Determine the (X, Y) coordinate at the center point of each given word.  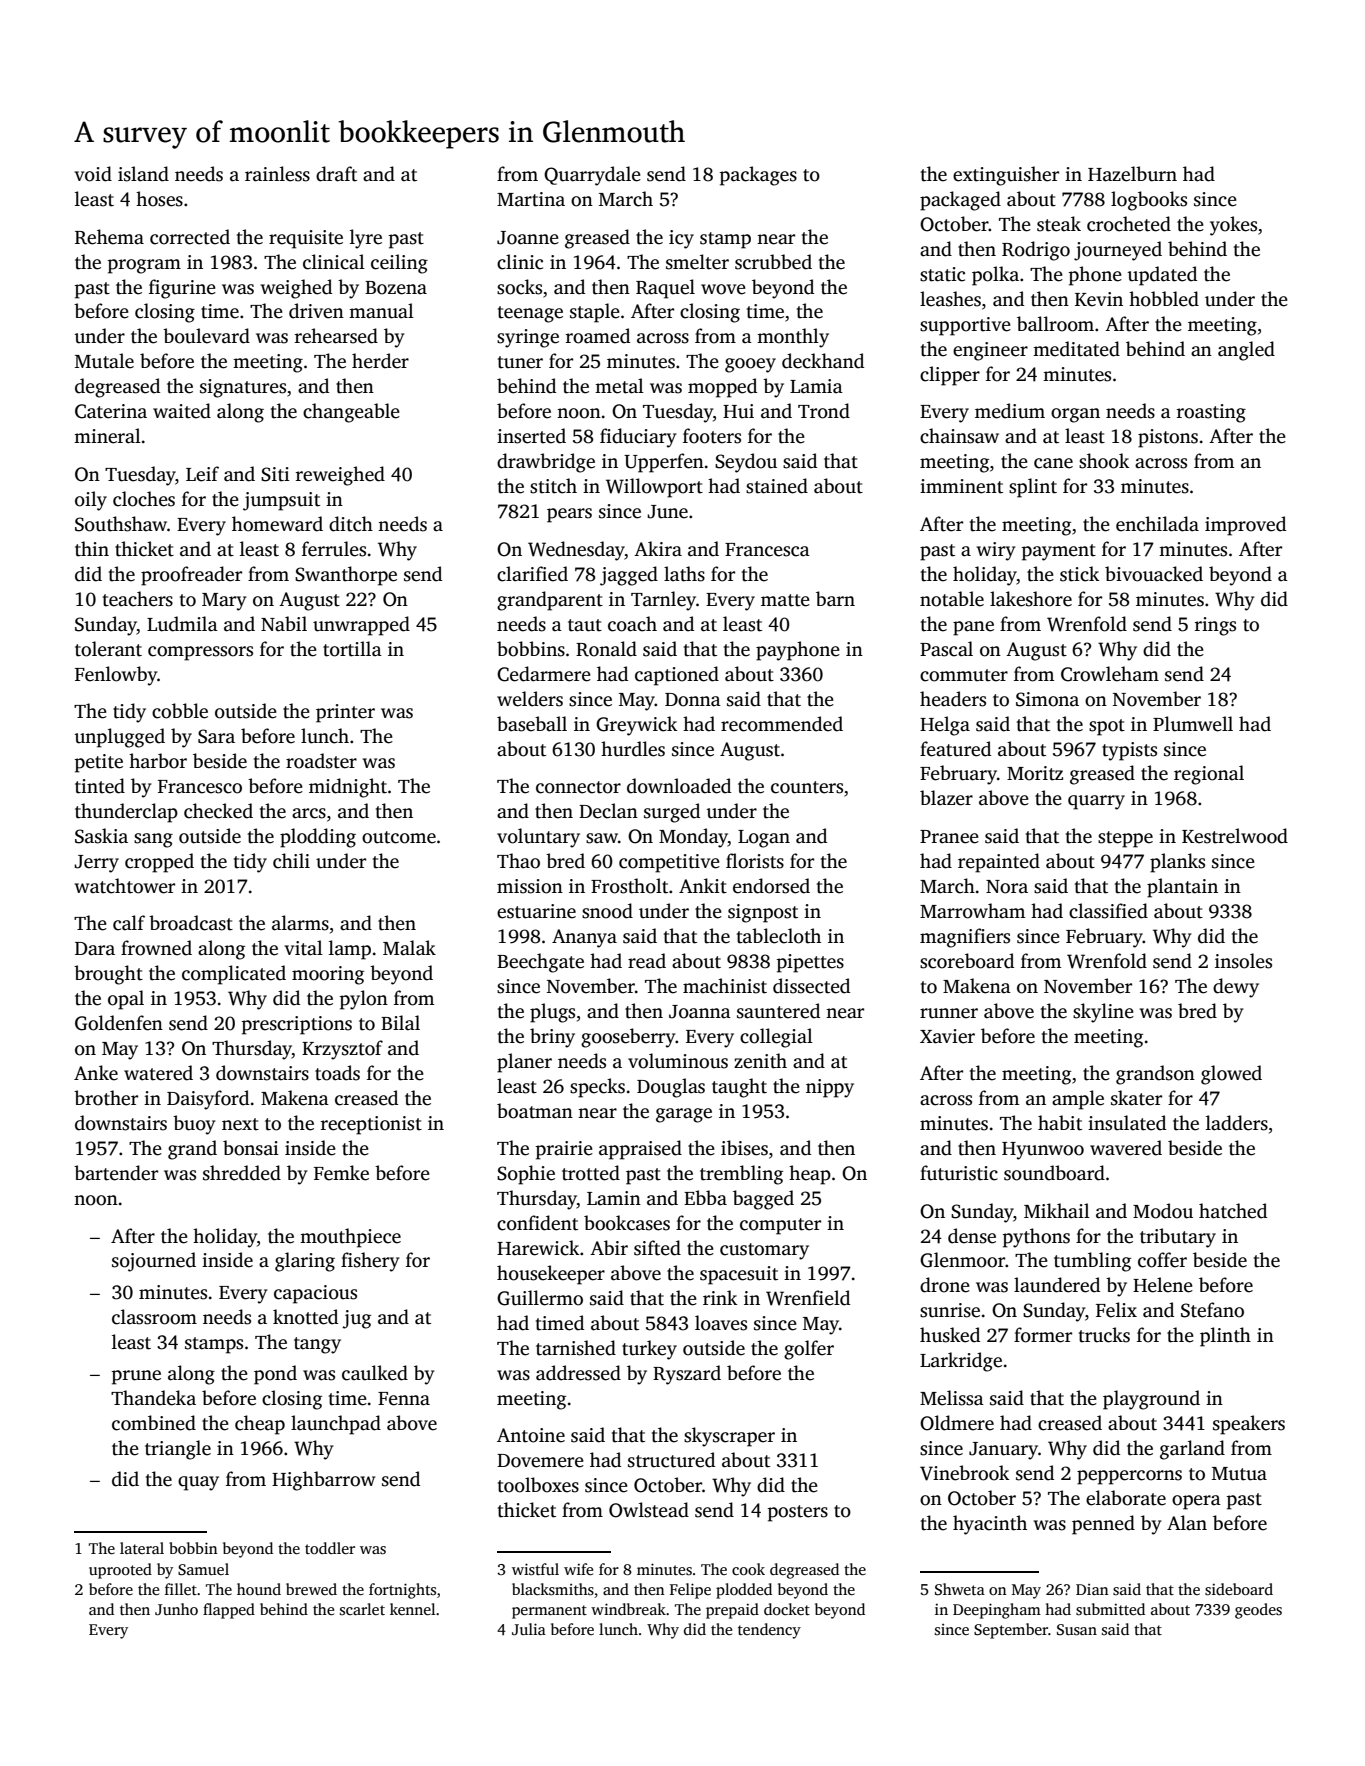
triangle (178, 1450)
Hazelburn (1132, 174)
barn (835, 599)
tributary (1178, 1238)
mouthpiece (350, 1238)
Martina (531, 199)
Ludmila (182, 624)
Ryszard (687, 1375)
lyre (366, 239)
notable (952, 599)
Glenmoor (962, 1260)
